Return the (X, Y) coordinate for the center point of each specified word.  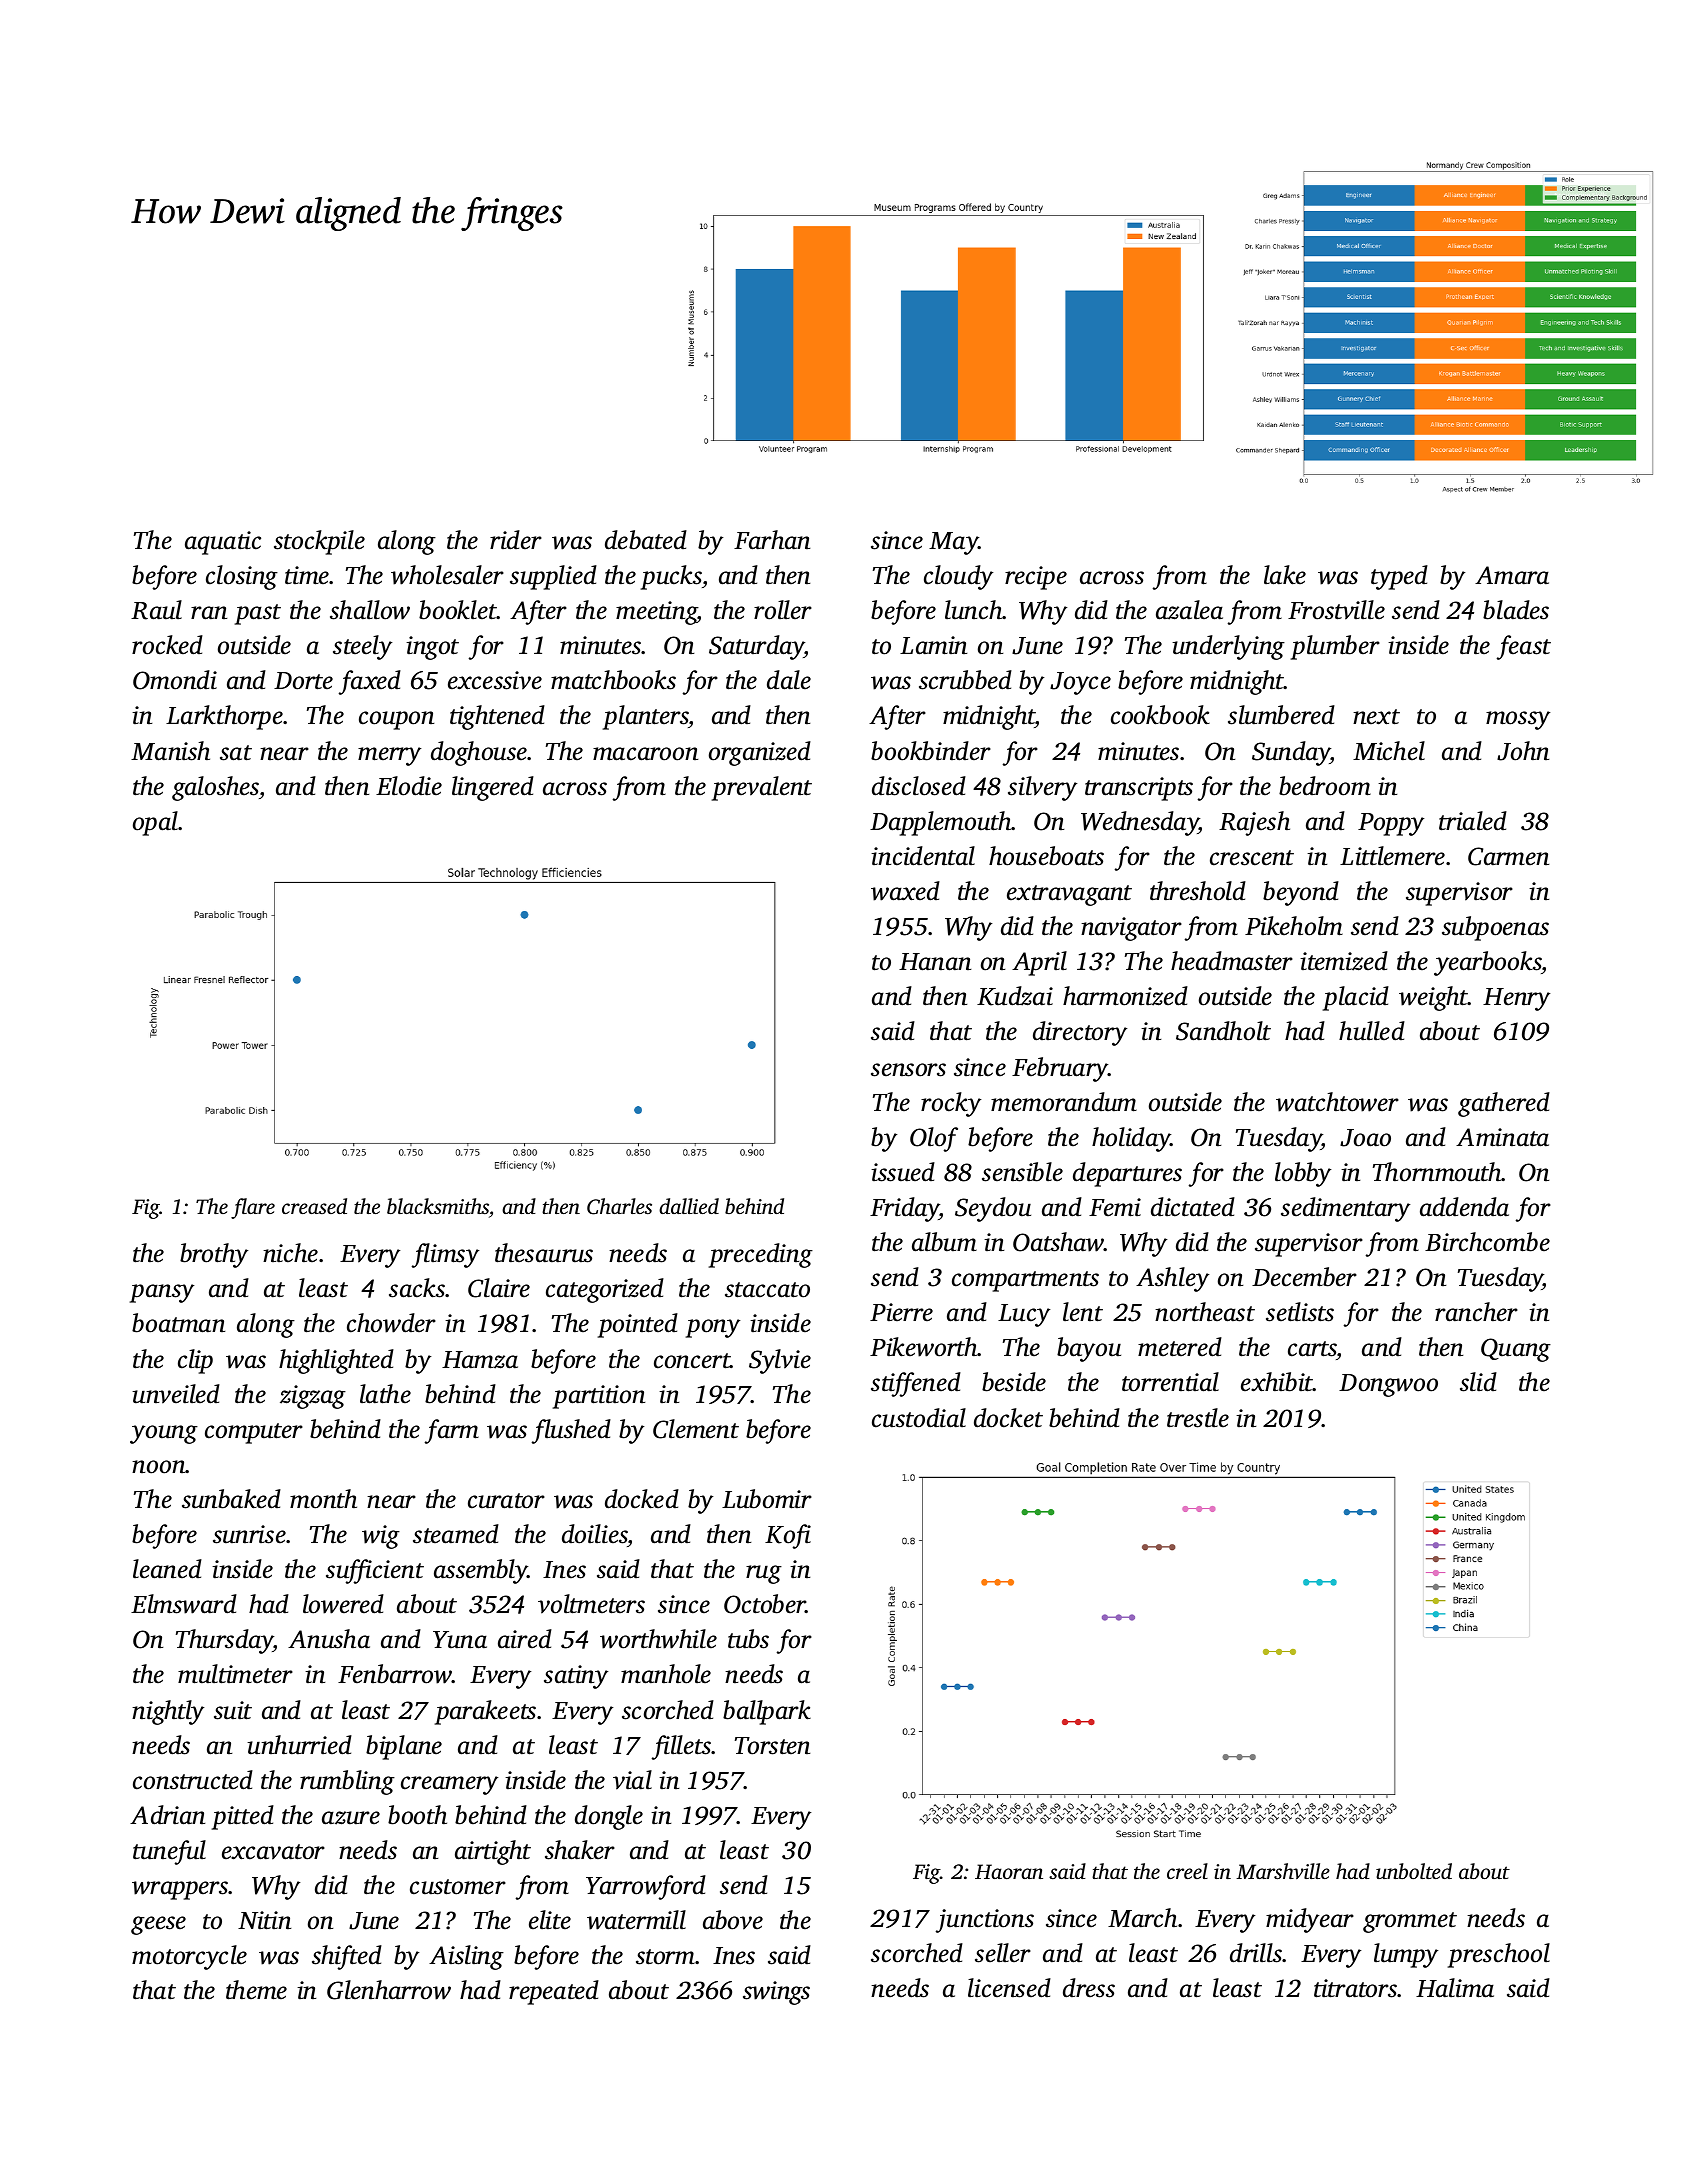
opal (155, 823)
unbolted (1414, 1871)
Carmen (1508, 856)
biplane (404, 1747)
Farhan (772, 540)
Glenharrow (389, 1990)
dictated (1193, 1207)
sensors (908, 1070)
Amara (1512, 575)
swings (776, 1993)
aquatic (223, 543)
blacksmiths (438, 1206)
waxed (905, 891)
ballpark (767, 1712)
